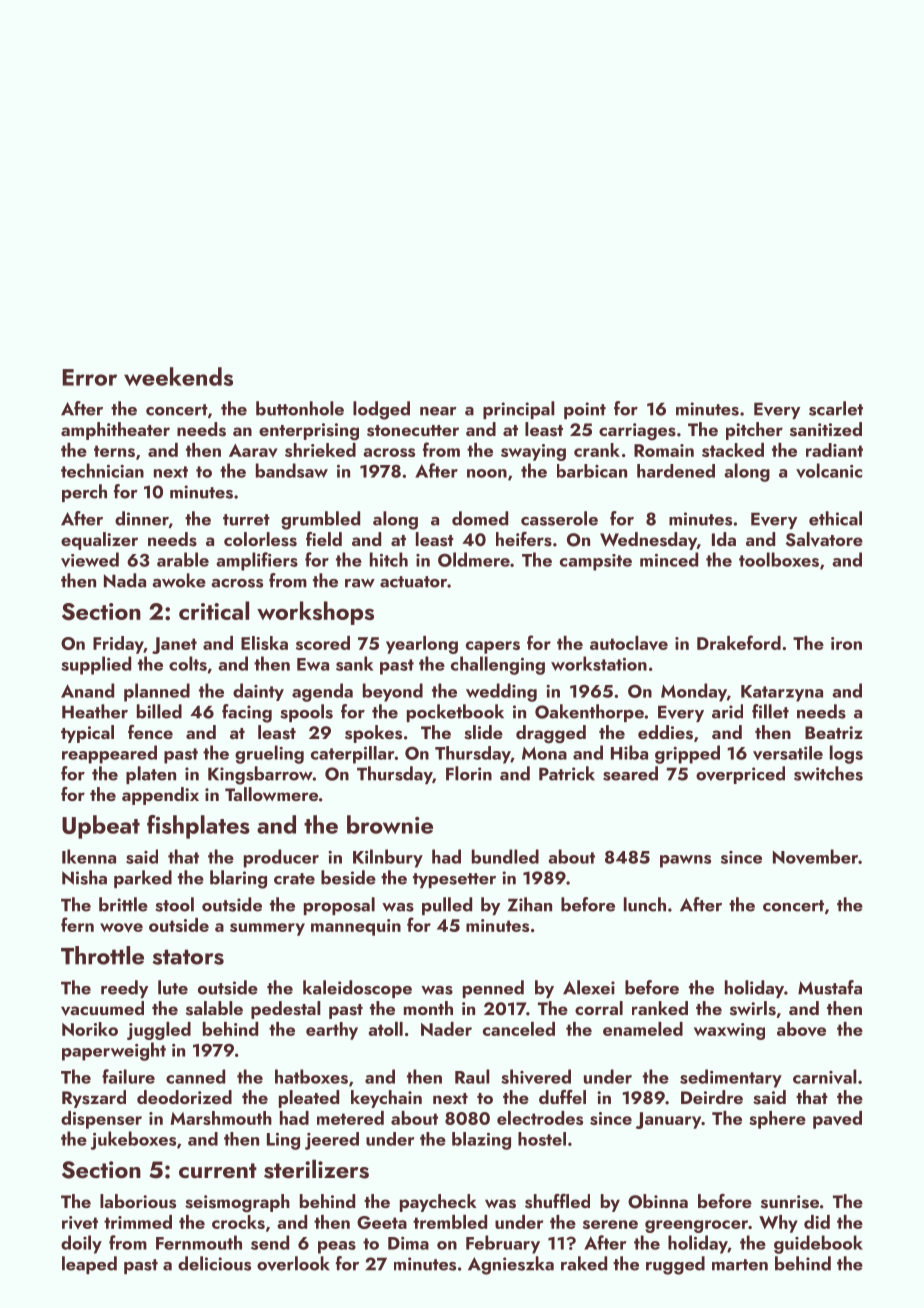  Describe the element at coordinates (89, 377) in the screenshot. I see `Error` at that location.
